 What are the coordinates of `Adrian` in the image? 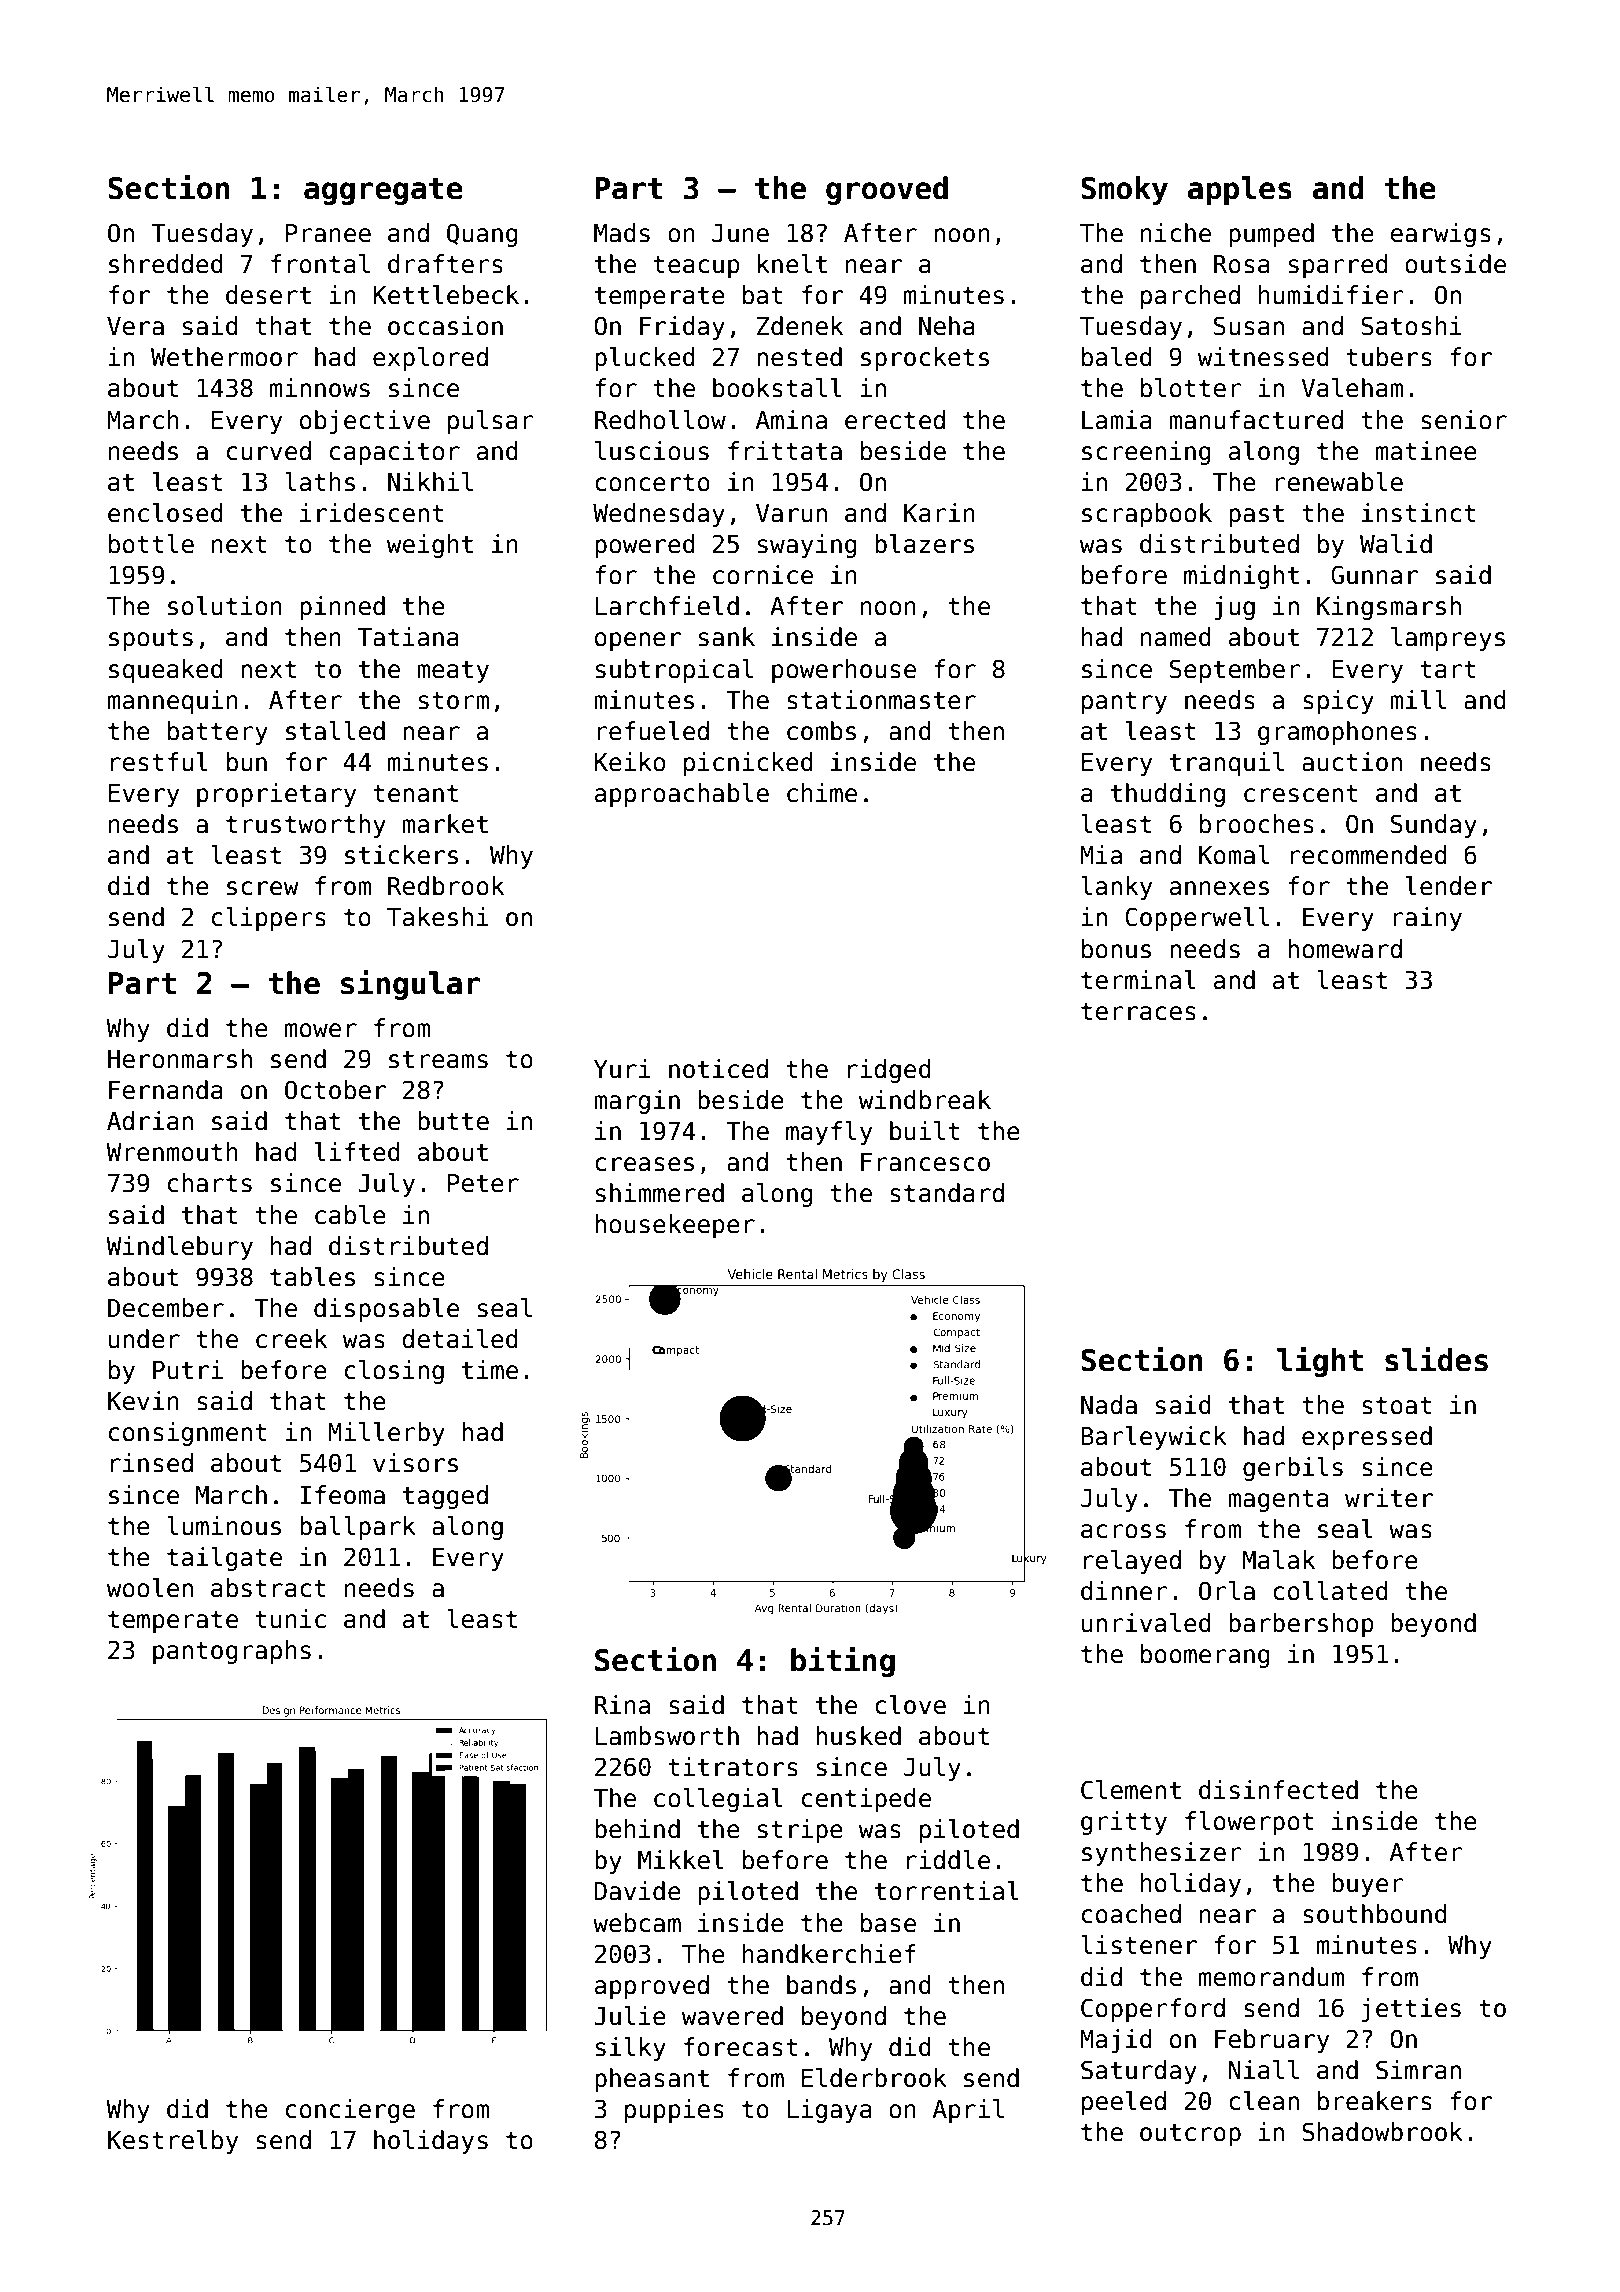 It's located at (150, 1121).
